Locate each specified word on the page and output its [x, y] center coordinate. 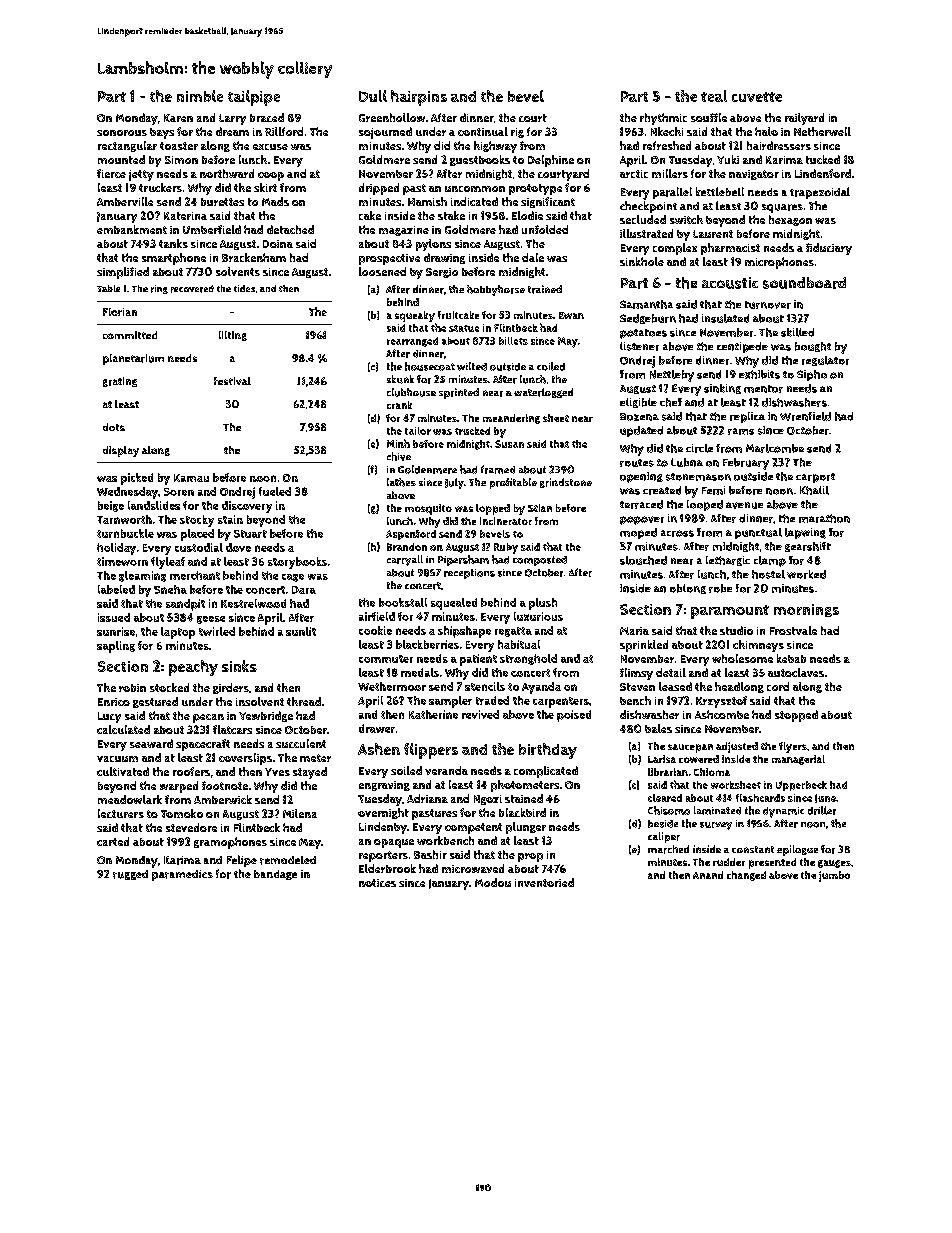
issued [114, 617]
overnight [383, 813]
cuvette [757, 97]
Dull [373, 96]
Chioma [712, 772]
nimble [200, 96]
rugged [130, 875]
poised [574, 716]
